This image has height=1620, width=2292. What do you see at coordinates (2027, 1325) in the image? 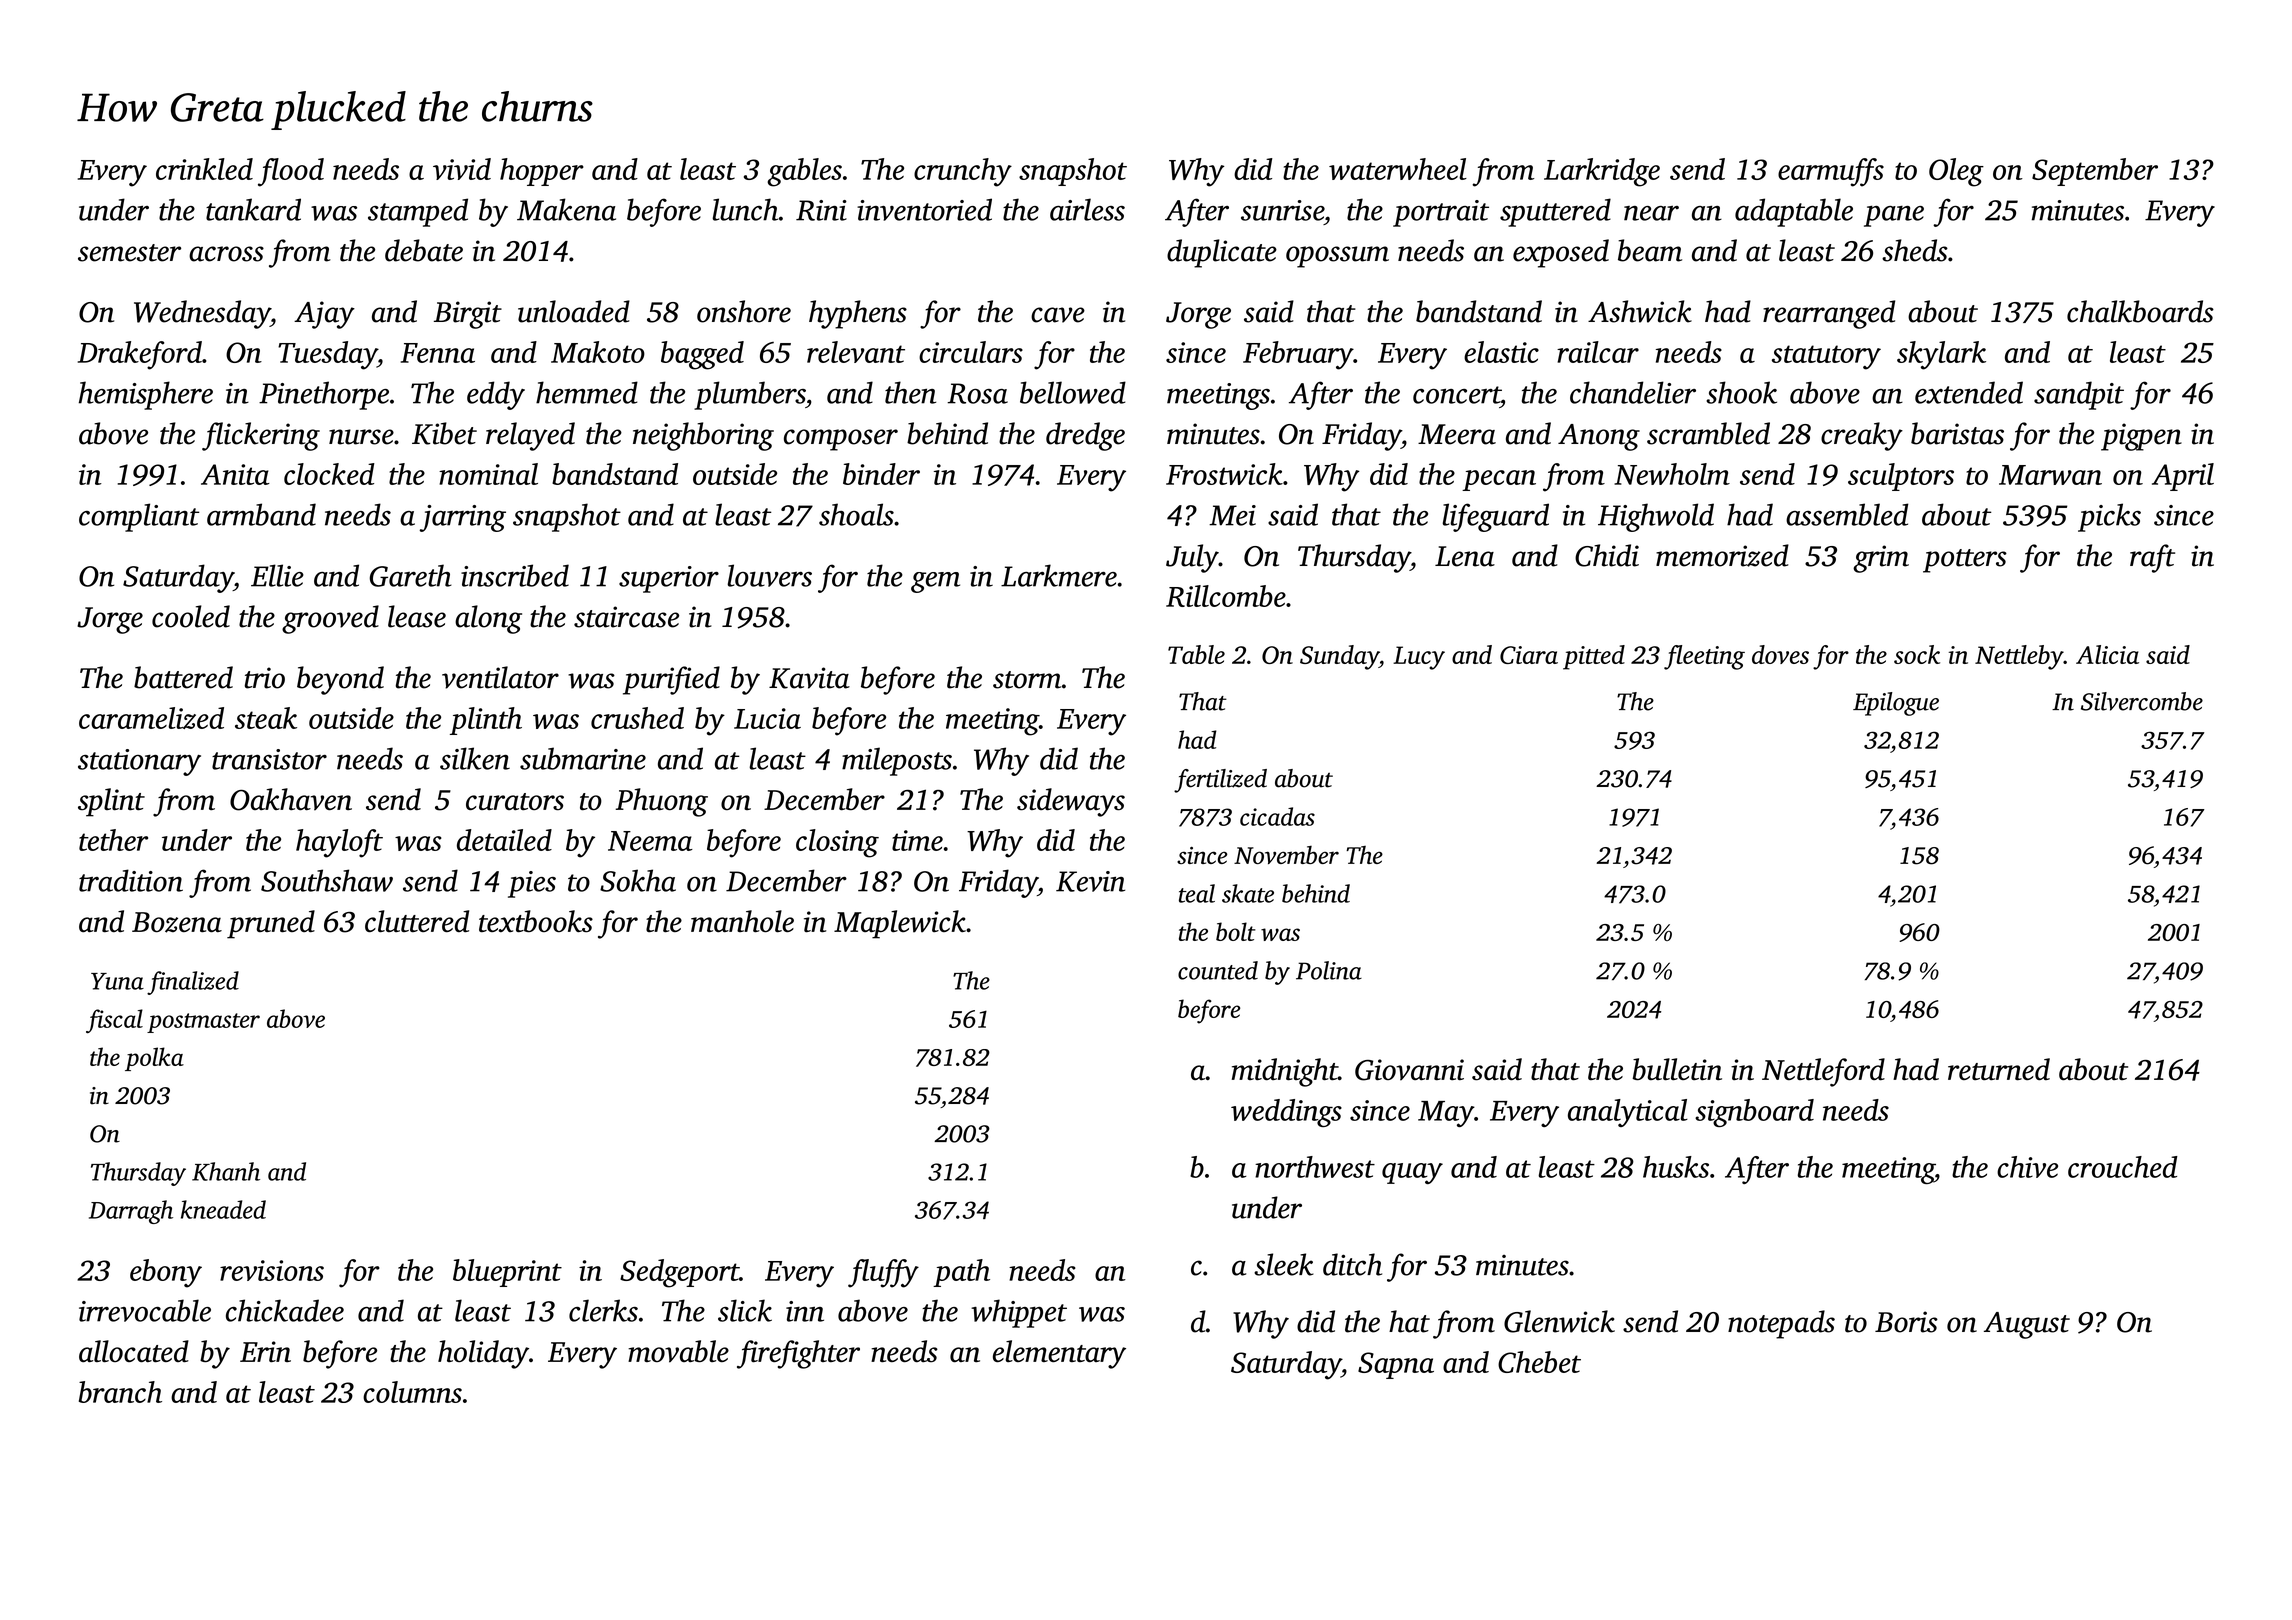
I see `August` at bounding box center [2027, 1325].
